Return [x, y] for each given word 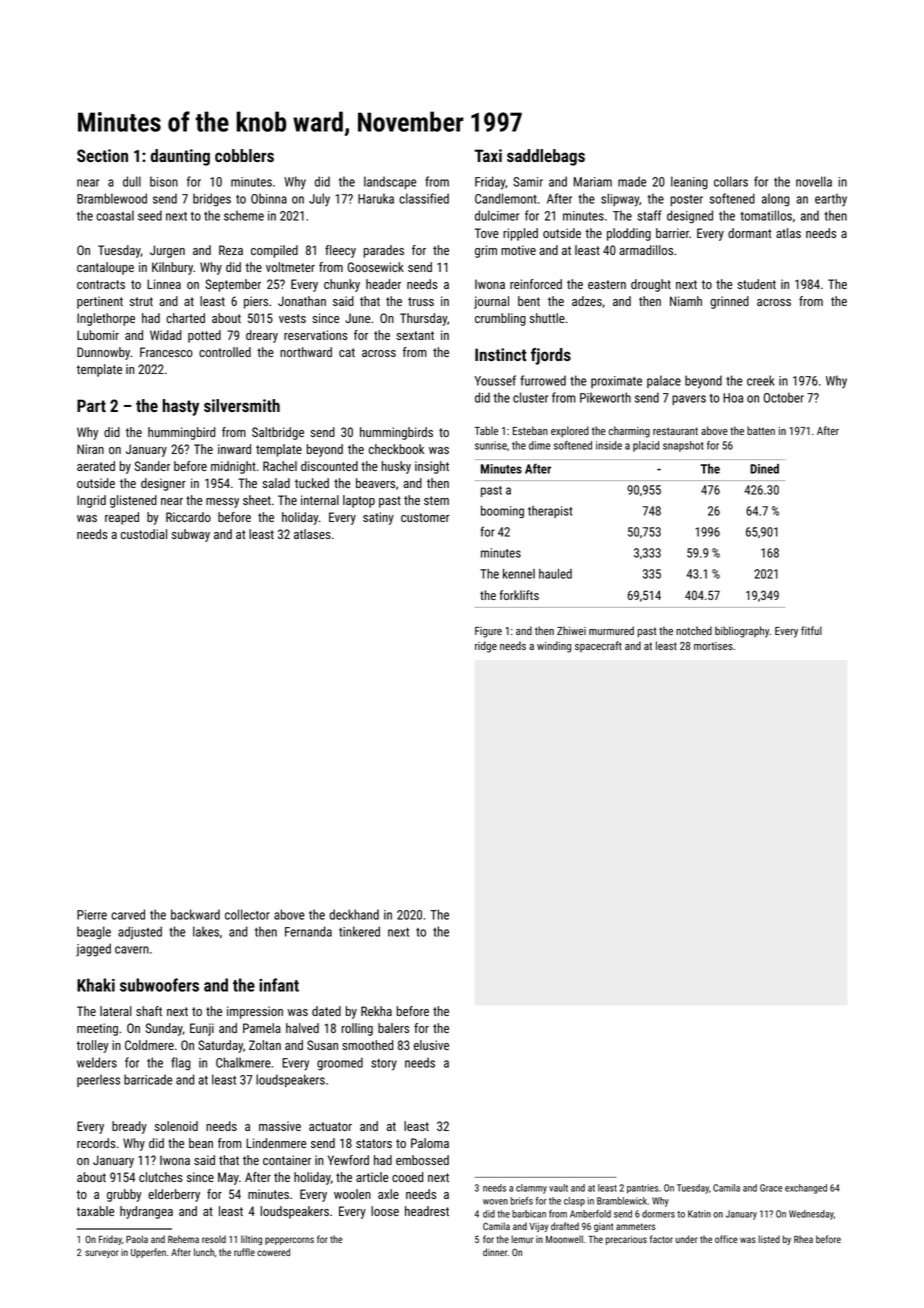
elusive [431, 1045]
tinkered [359, 931]
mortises [713, 646]
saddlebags [546, 157]
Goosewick [376, 267]
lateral [116, 1011]
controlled [225, 352]
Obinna [269, 198]
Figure [488, 632]
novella [814, 181]
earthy [831, 200]
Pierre [92, 915]
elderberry [174, 1195]
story [384, 1065]
